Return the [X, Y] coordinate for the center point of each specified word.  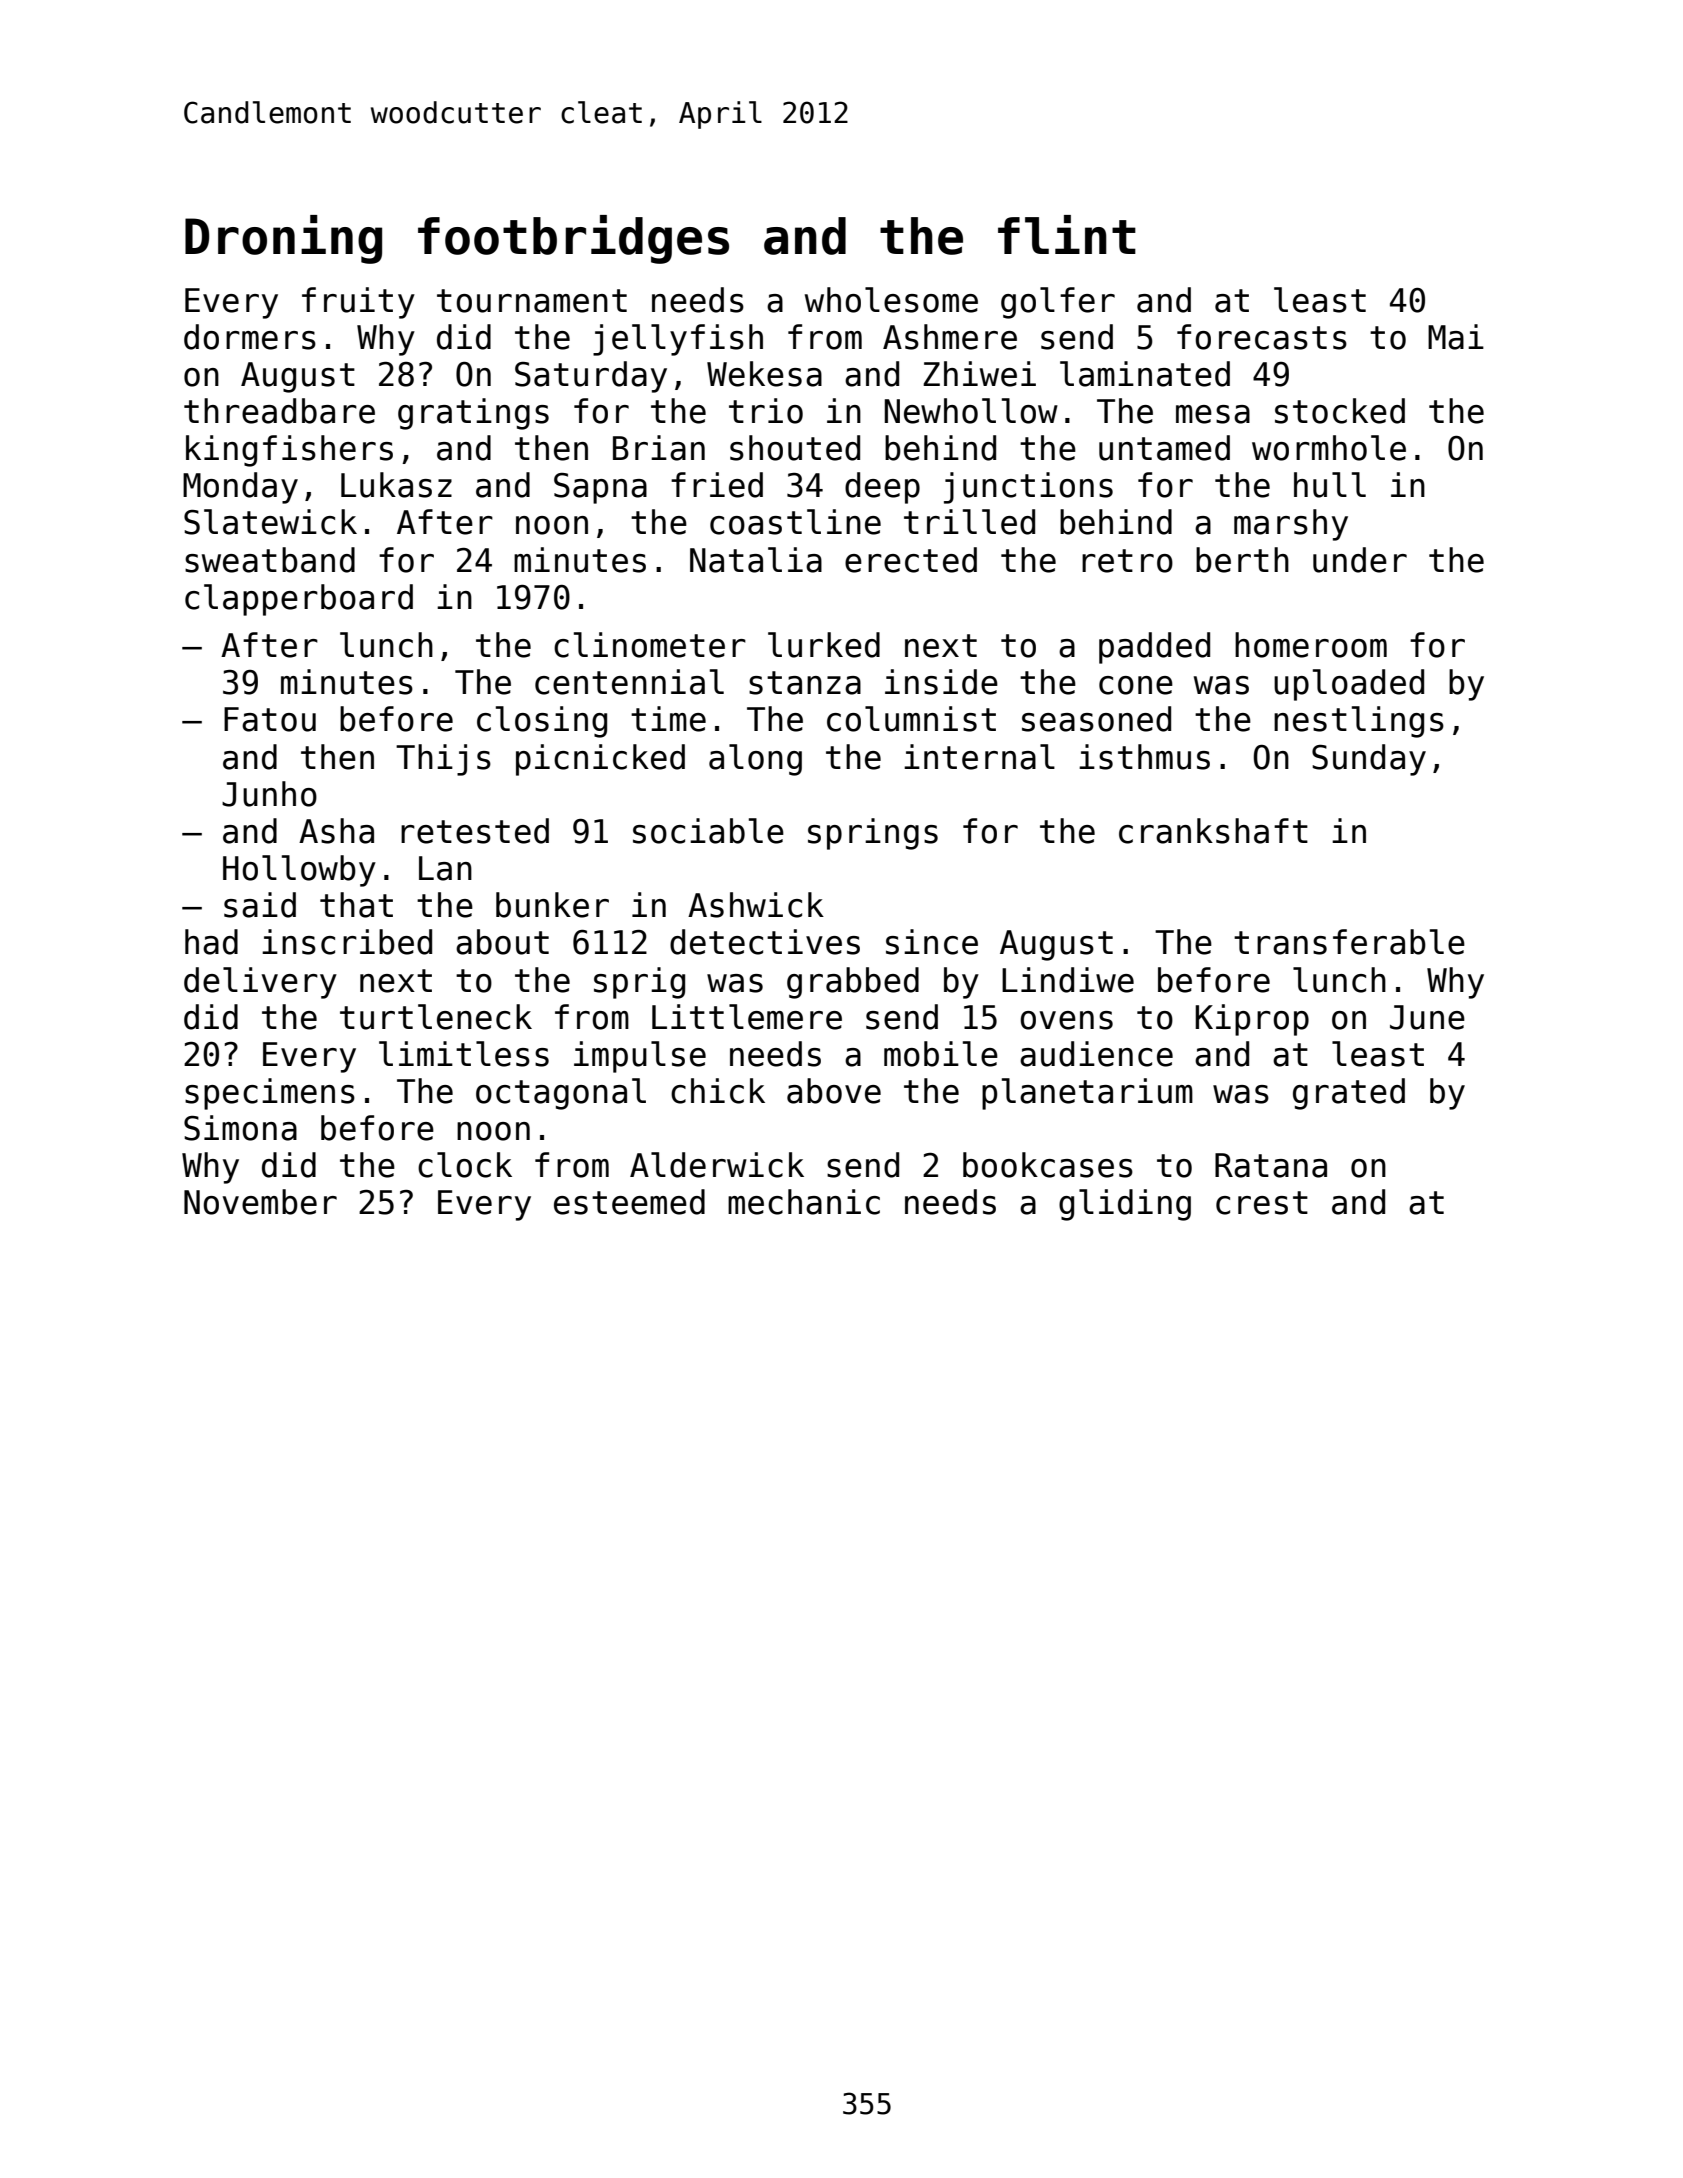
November [260, 1202]
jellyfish [678, 340]
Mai [1456, 337]
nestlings [1359, 722]
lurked [824, 645]
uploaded [1349, 685]
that [356, 905]
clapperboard [299, 600]
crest [1262, 1203]
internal [979, 757]
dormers [250, 337]
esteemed [629, 1202]
